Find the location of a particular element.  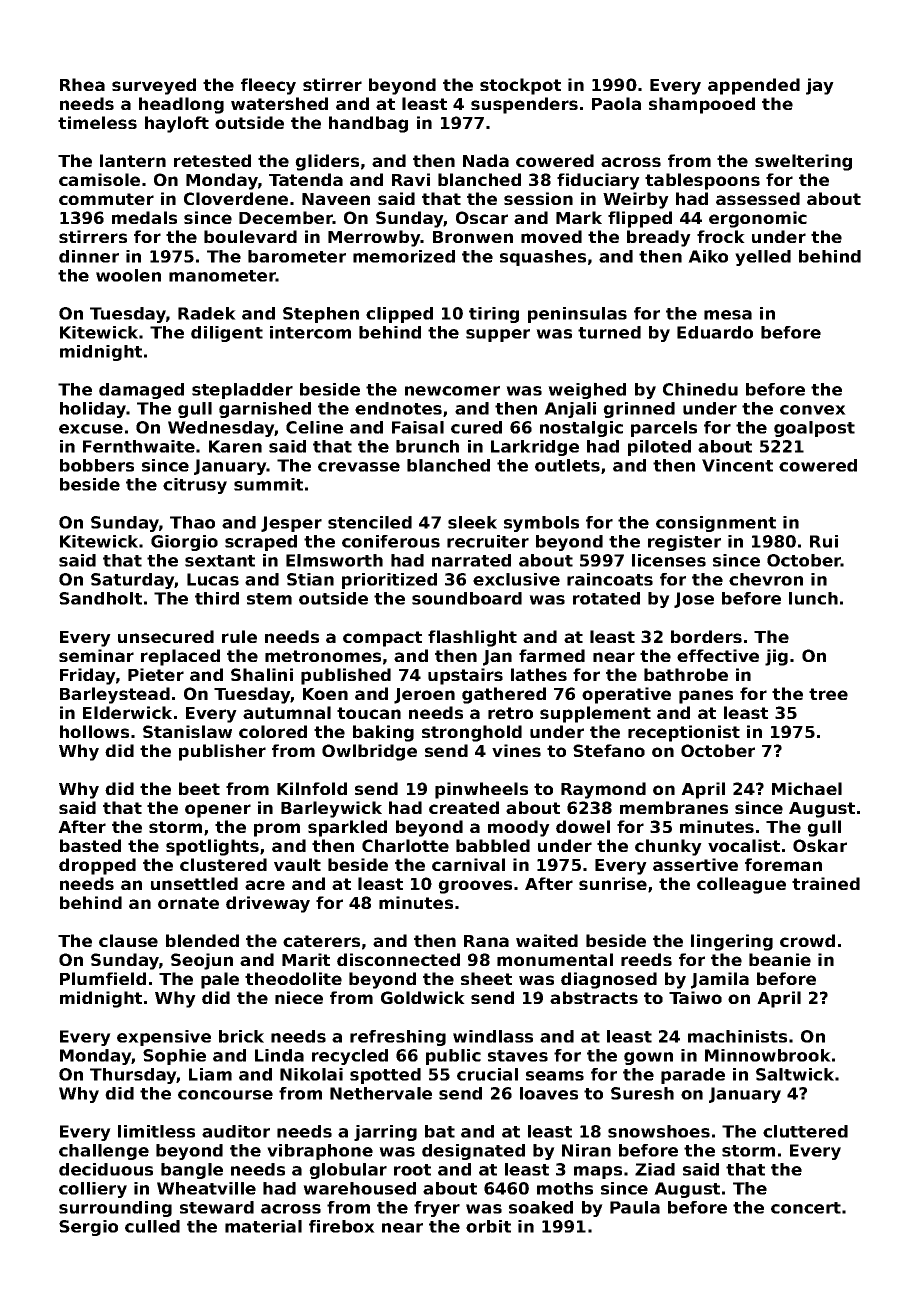

auditor is located at coordinates (236, 1131).
